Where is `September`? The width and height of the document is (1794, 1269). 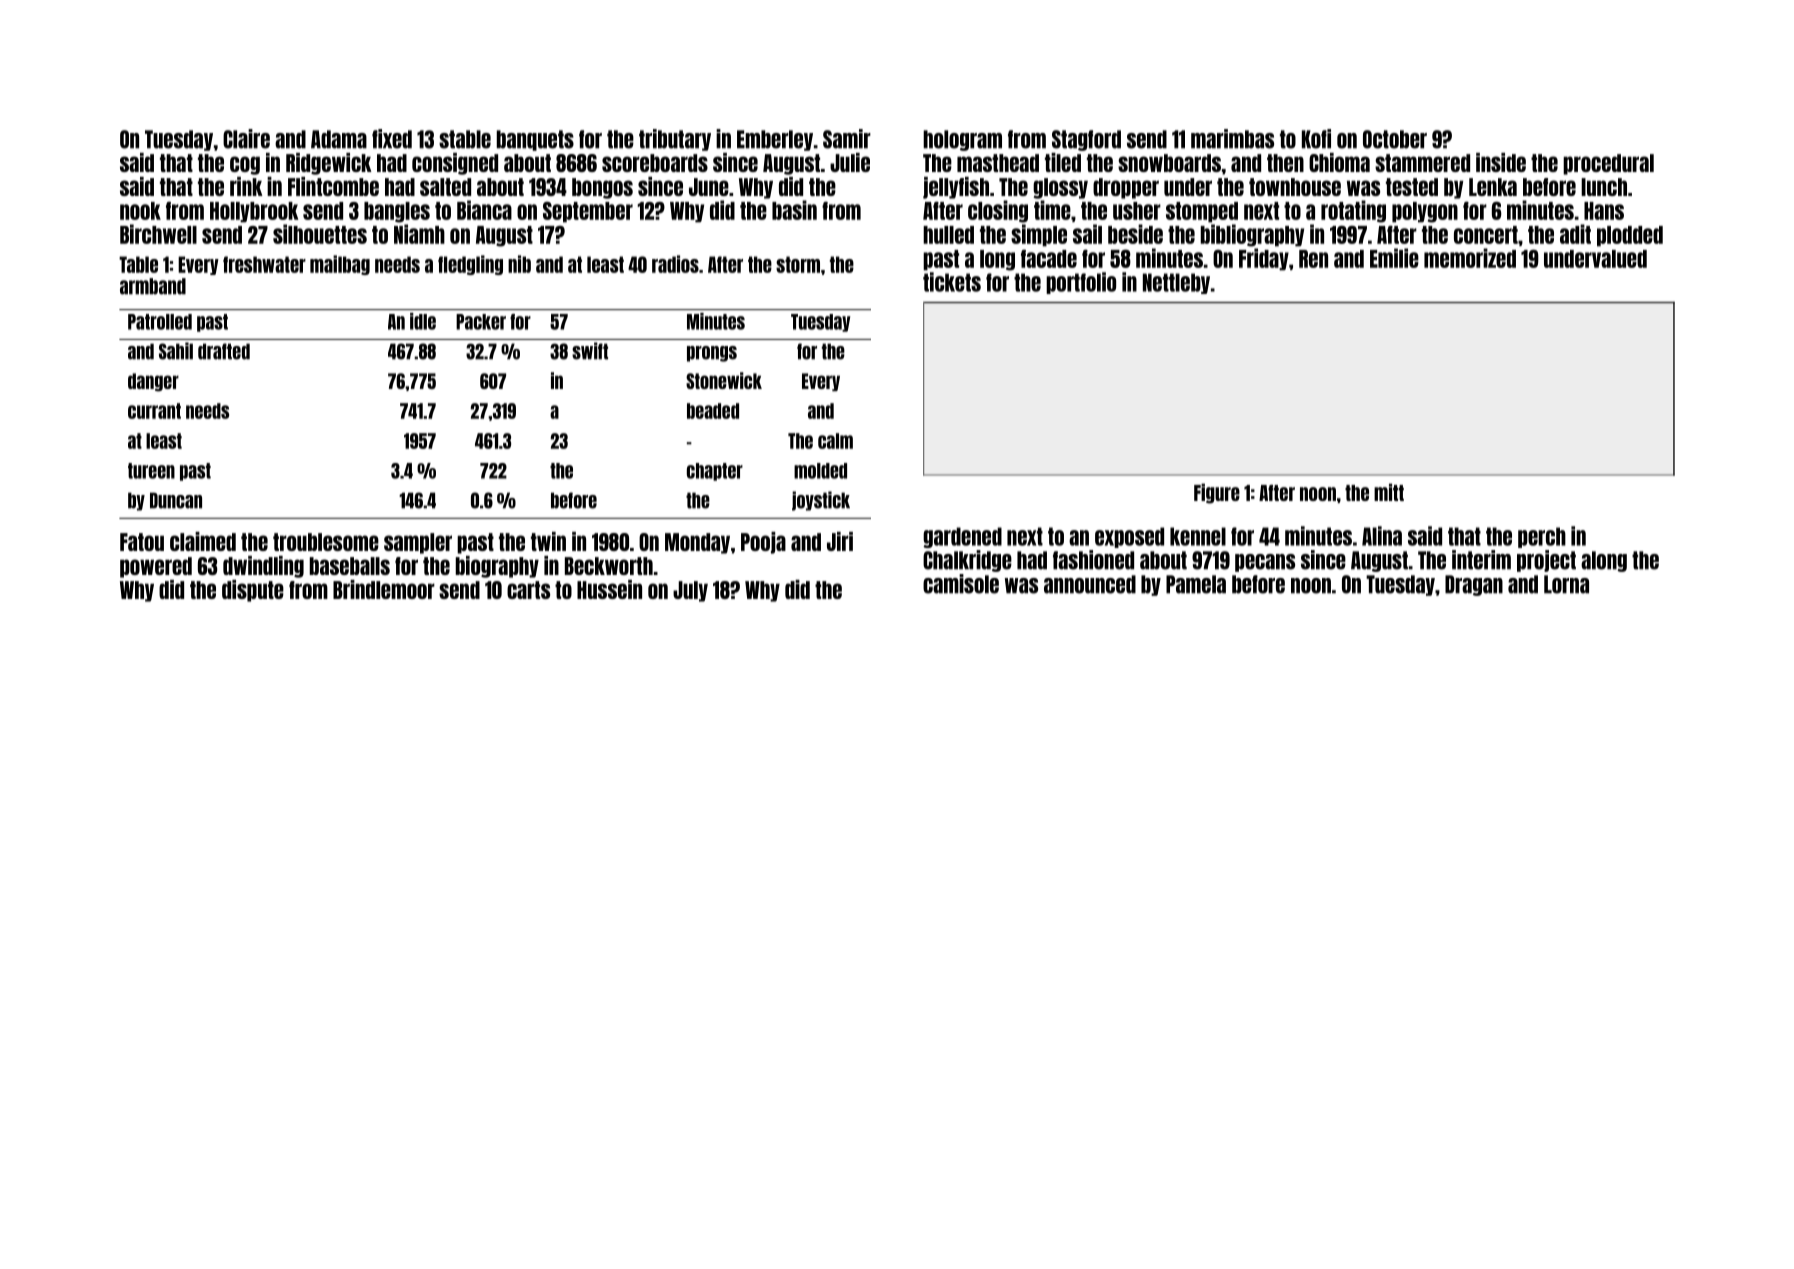 September is located at coordinates (588, 212).
